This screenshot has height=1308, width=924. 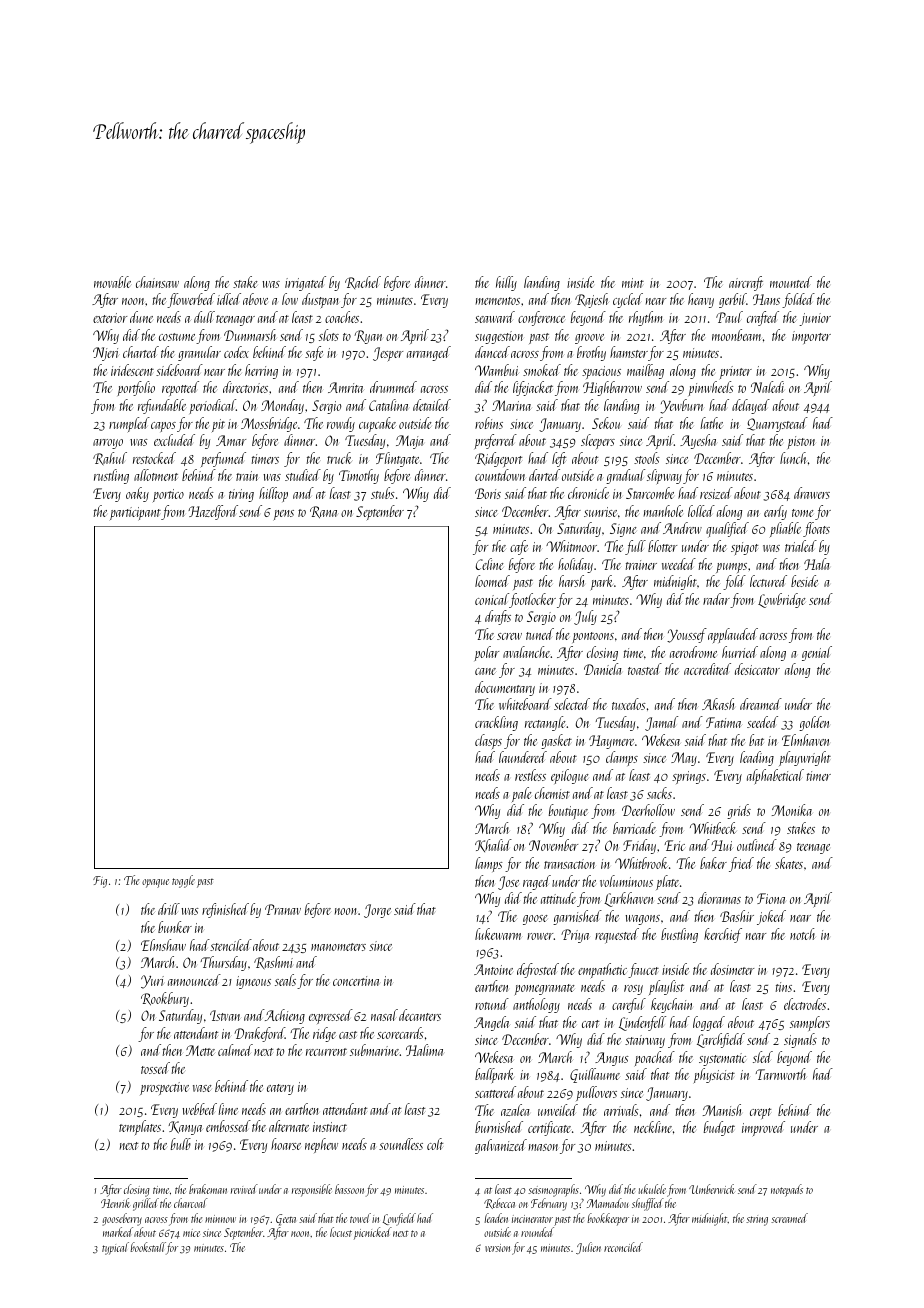 I want to click on movable, so click(x=112, y=282).
